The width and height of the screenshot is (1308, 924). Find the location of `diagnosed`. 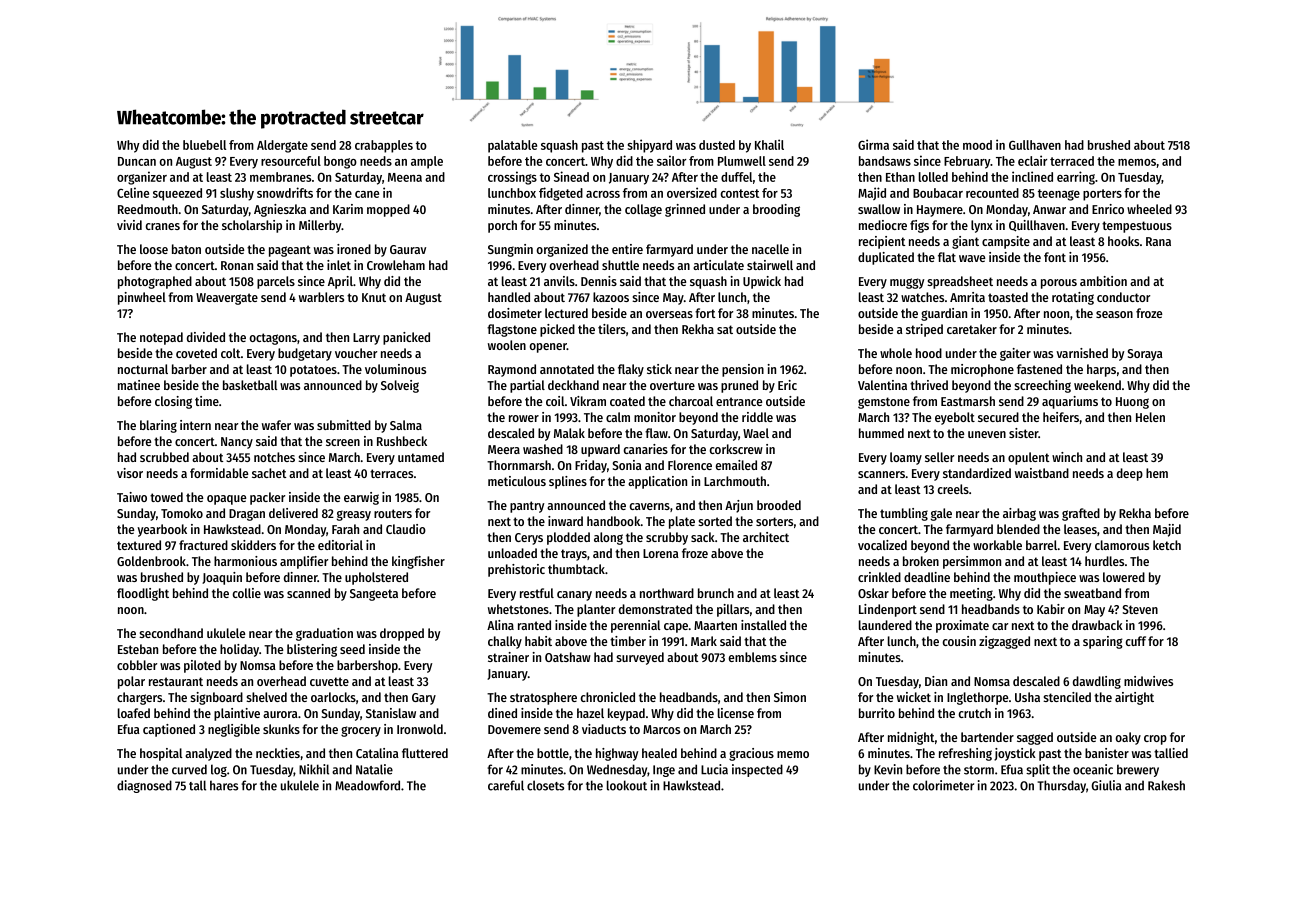

diagnosed is located at coordinates (144, 786).
